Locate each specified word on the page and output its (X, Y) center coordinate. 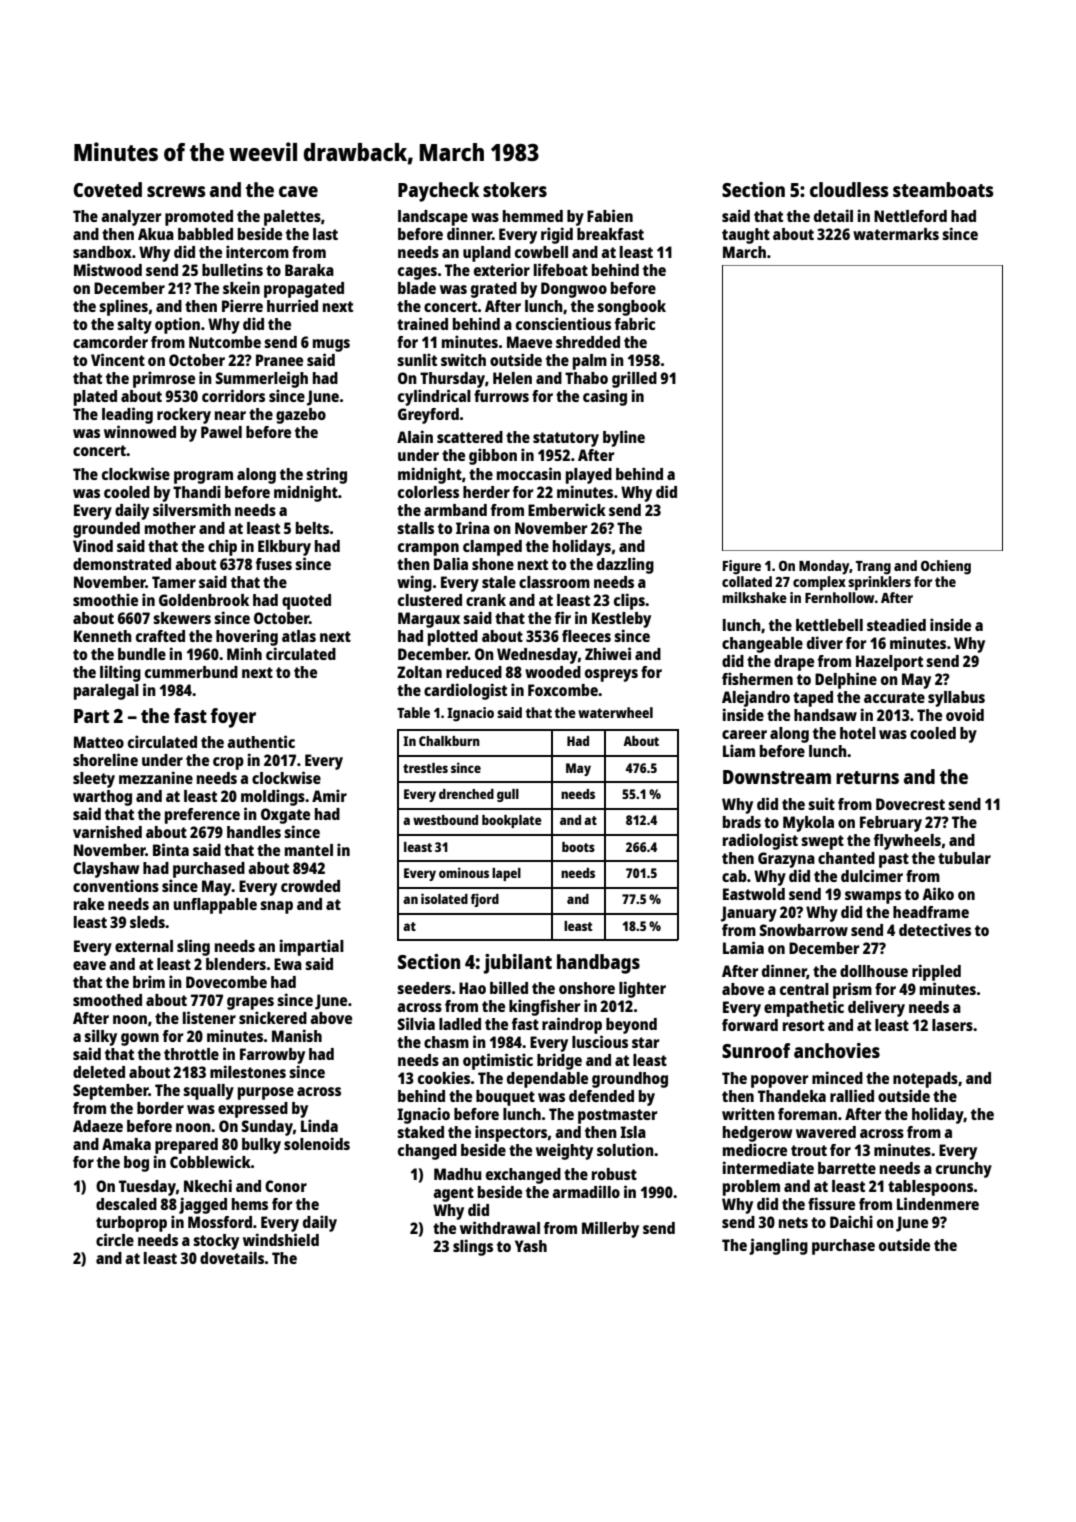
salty (134, 326)
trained (422, 323)
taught (746, 236)
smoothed (107, 1000)
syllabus (956, 699)
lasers (952, 1025)
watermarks (896, 234)
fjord (485, 900)
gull (508, 795)
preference (202, 816)
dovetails (232, 1257)
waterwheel (615, 712)
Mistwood (108, 269)
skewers (182, 618)
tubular (964, 858)
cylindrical (434, 397)
